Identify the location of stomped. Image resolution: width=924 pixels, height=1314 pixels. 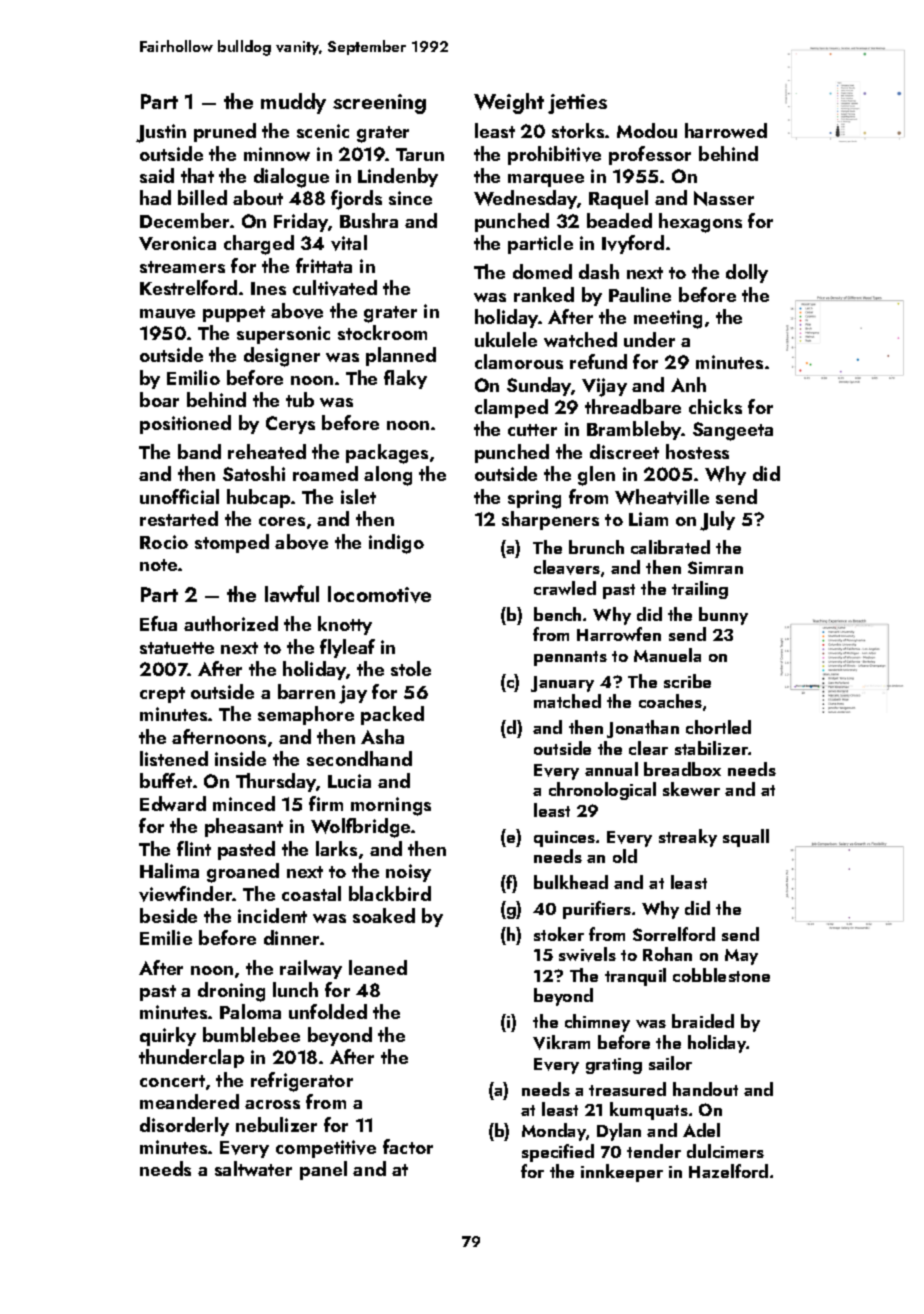
(232, 543).
